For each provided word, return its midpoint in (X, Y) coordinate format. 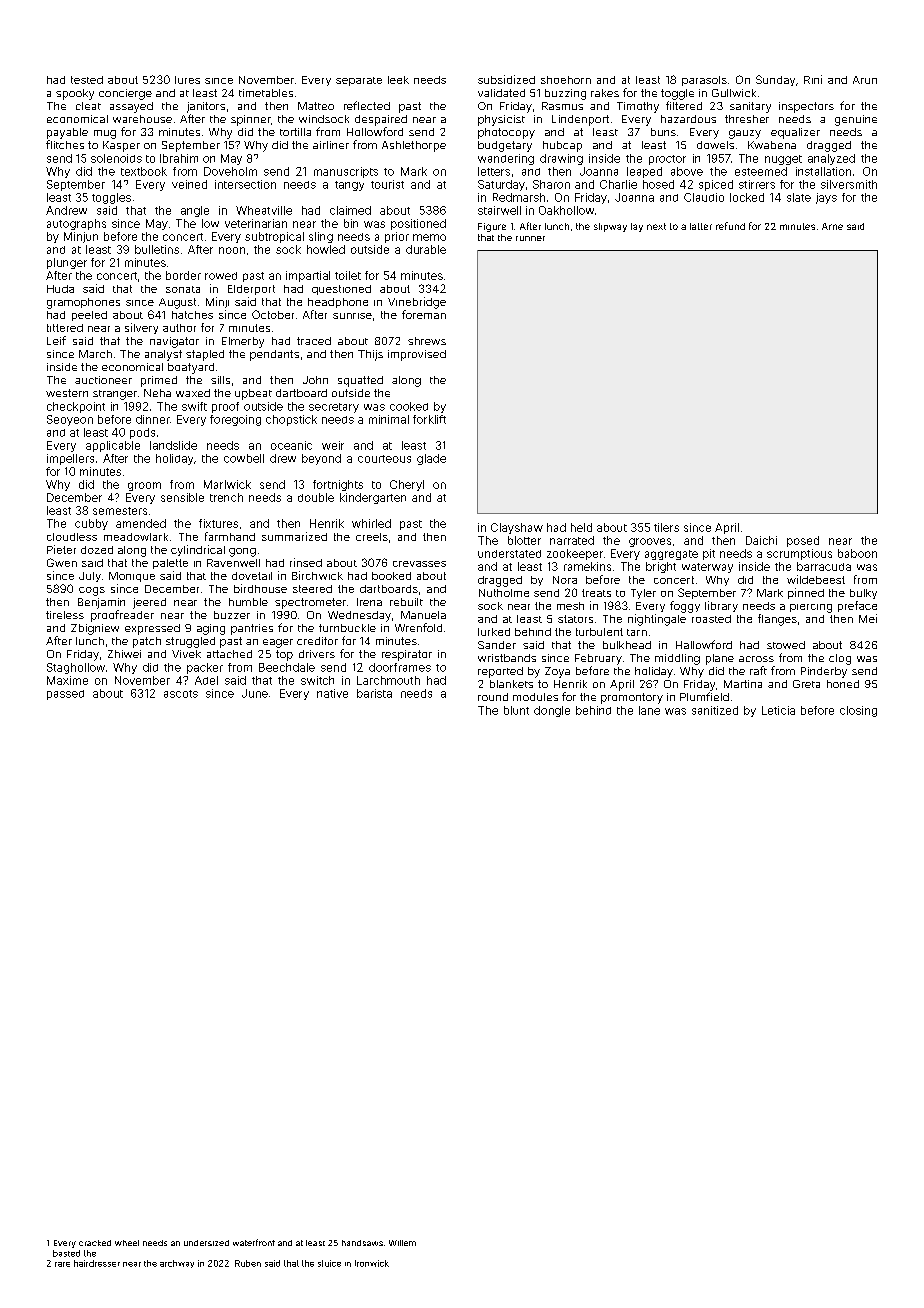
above (687, 171)
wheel (127, 1243)
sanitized (715, 710)
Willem (402, 1243)
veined (189, 184)
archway (177, 1264)
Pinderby (824, 672)
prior (397, 237)
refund (730, 226)
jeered (149, 603)
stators (575, 619)
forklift (429, 419)
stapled (205, 355)
